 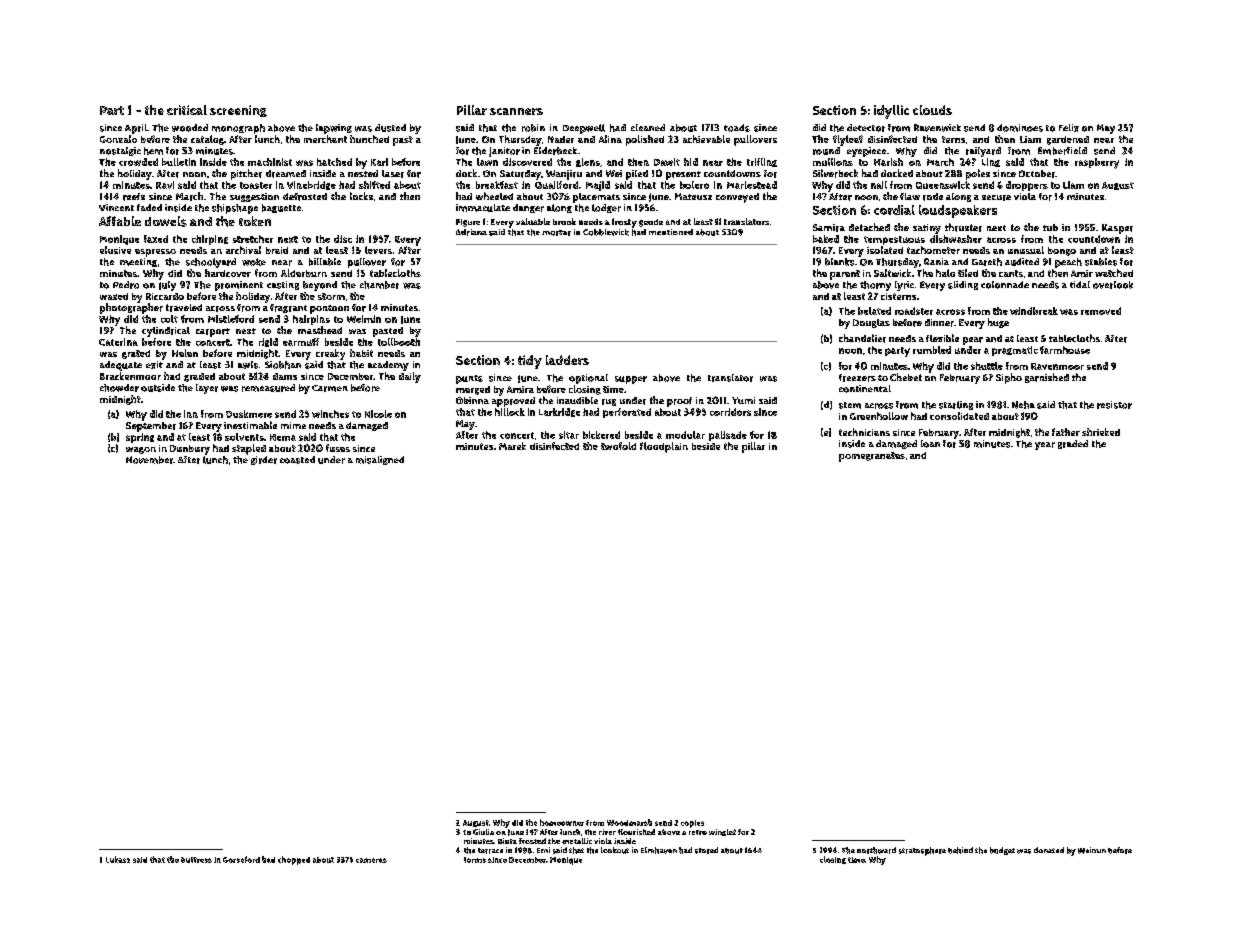 I want to click on Giulia, so click(x=483, y=832).
